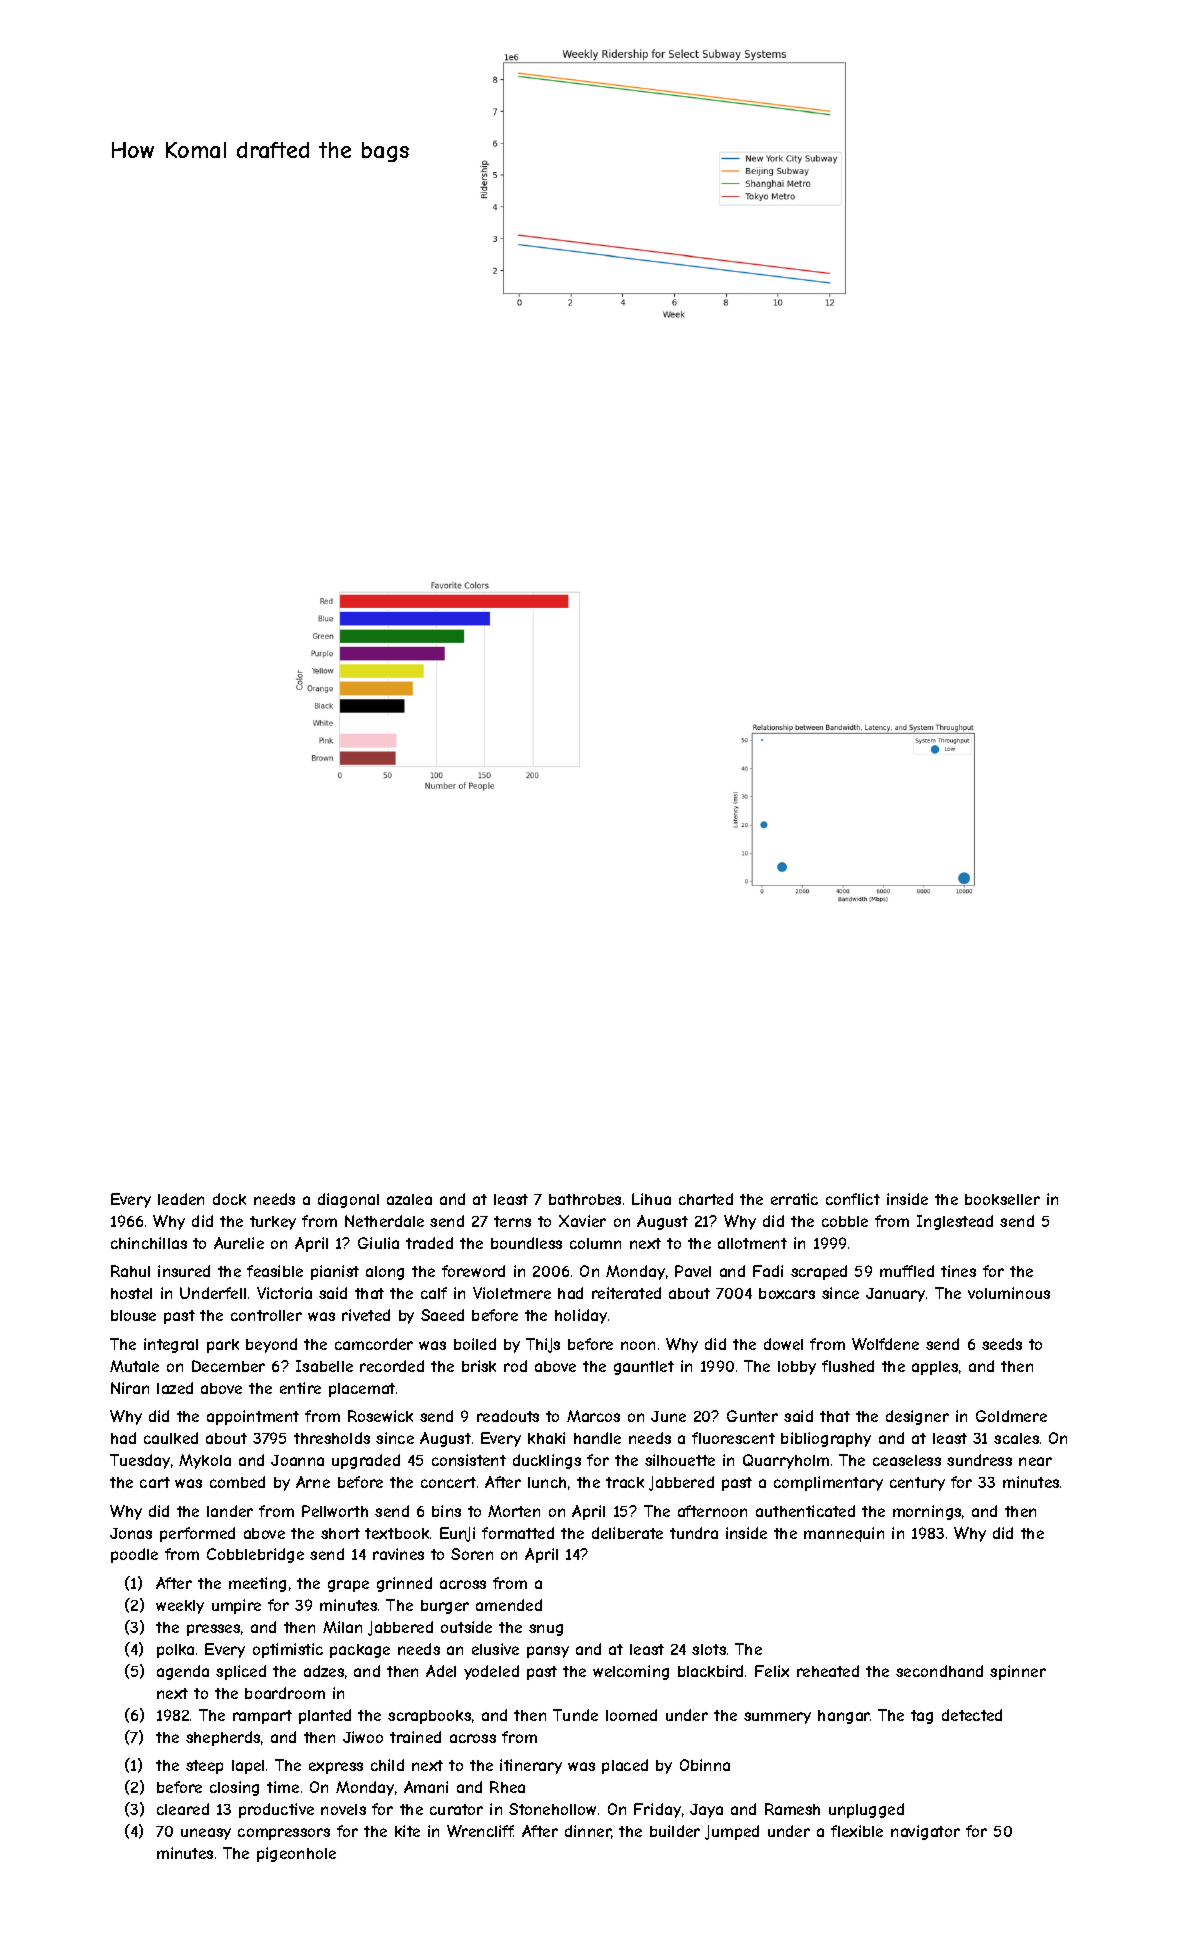 The height and width of the screenshot is (1950, 1184). I want to click on Amani, so click(426, 1787).
